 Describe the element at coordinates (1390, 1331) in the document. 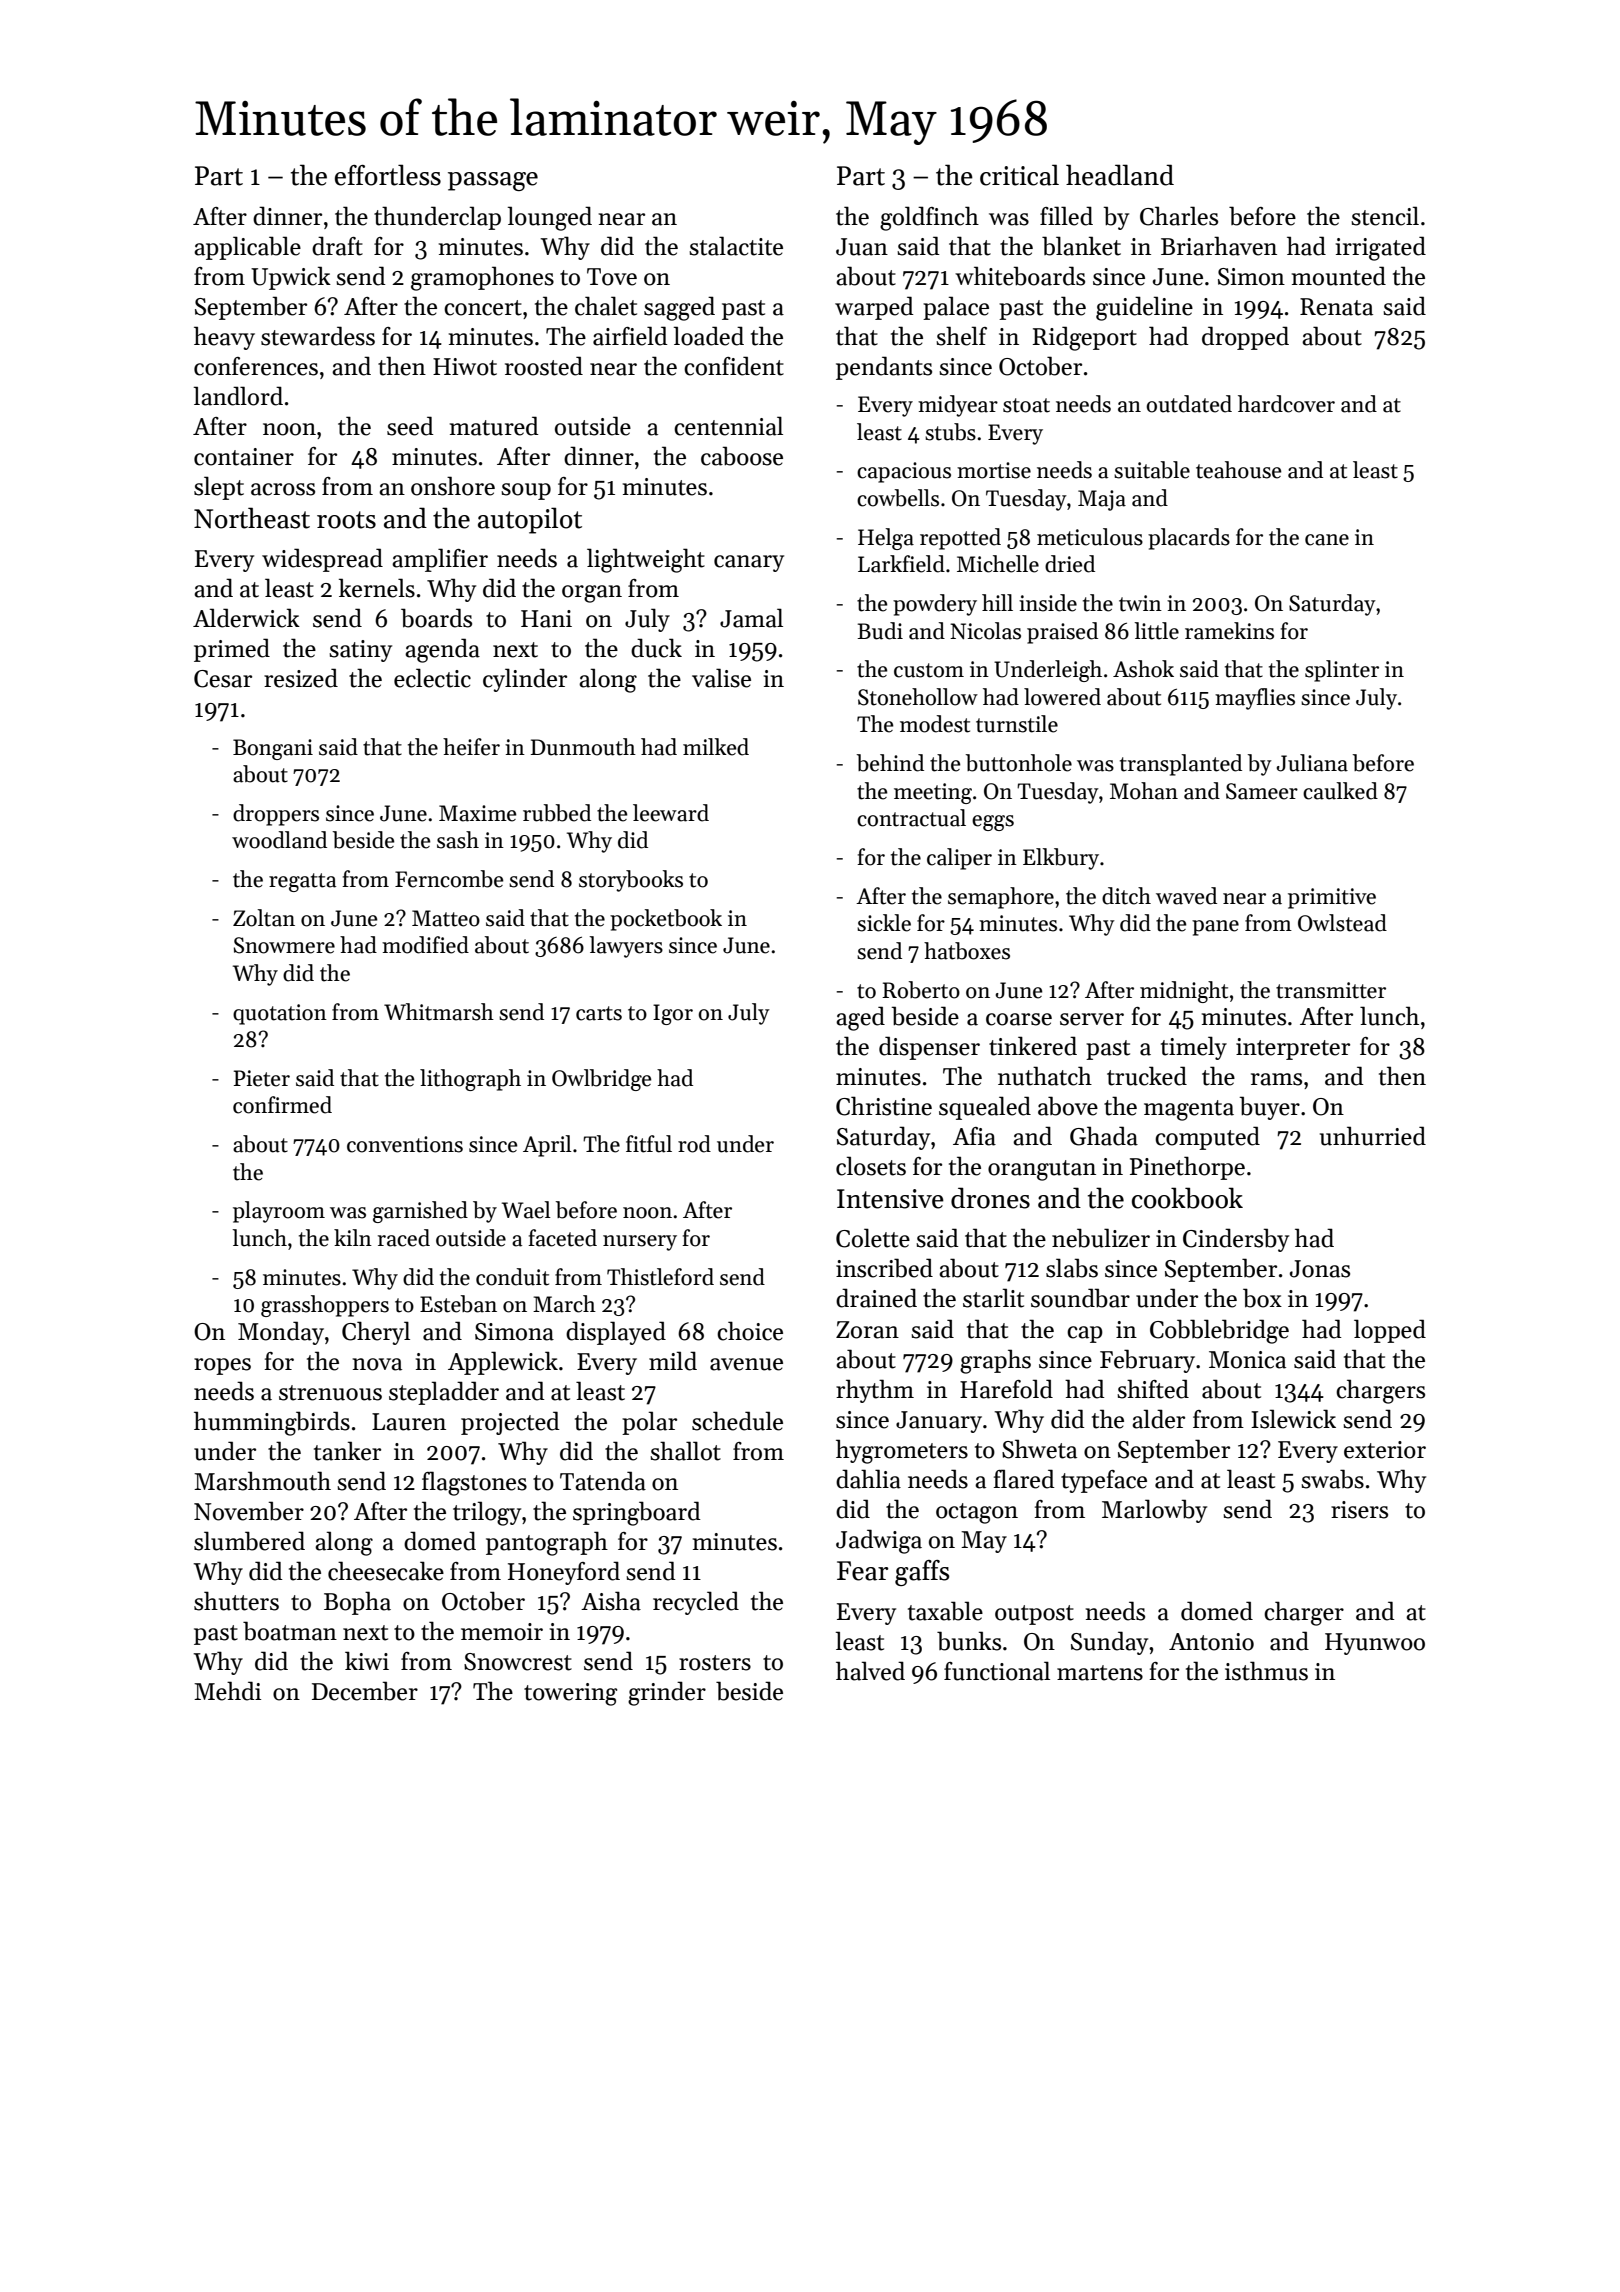

I see `lopped` at that location.
